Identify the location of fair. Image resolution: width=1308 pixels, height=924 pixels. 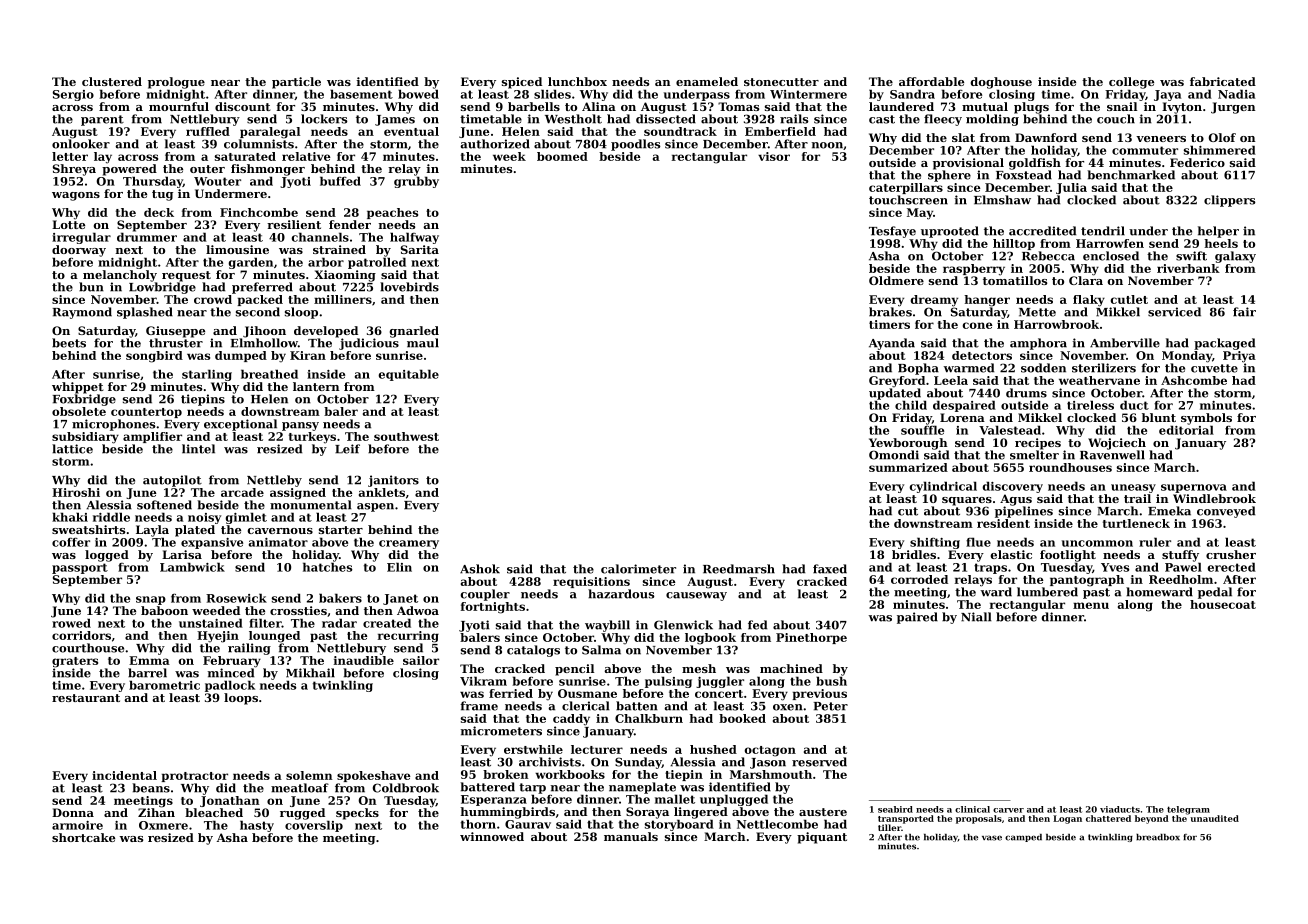
(1244, 312).
